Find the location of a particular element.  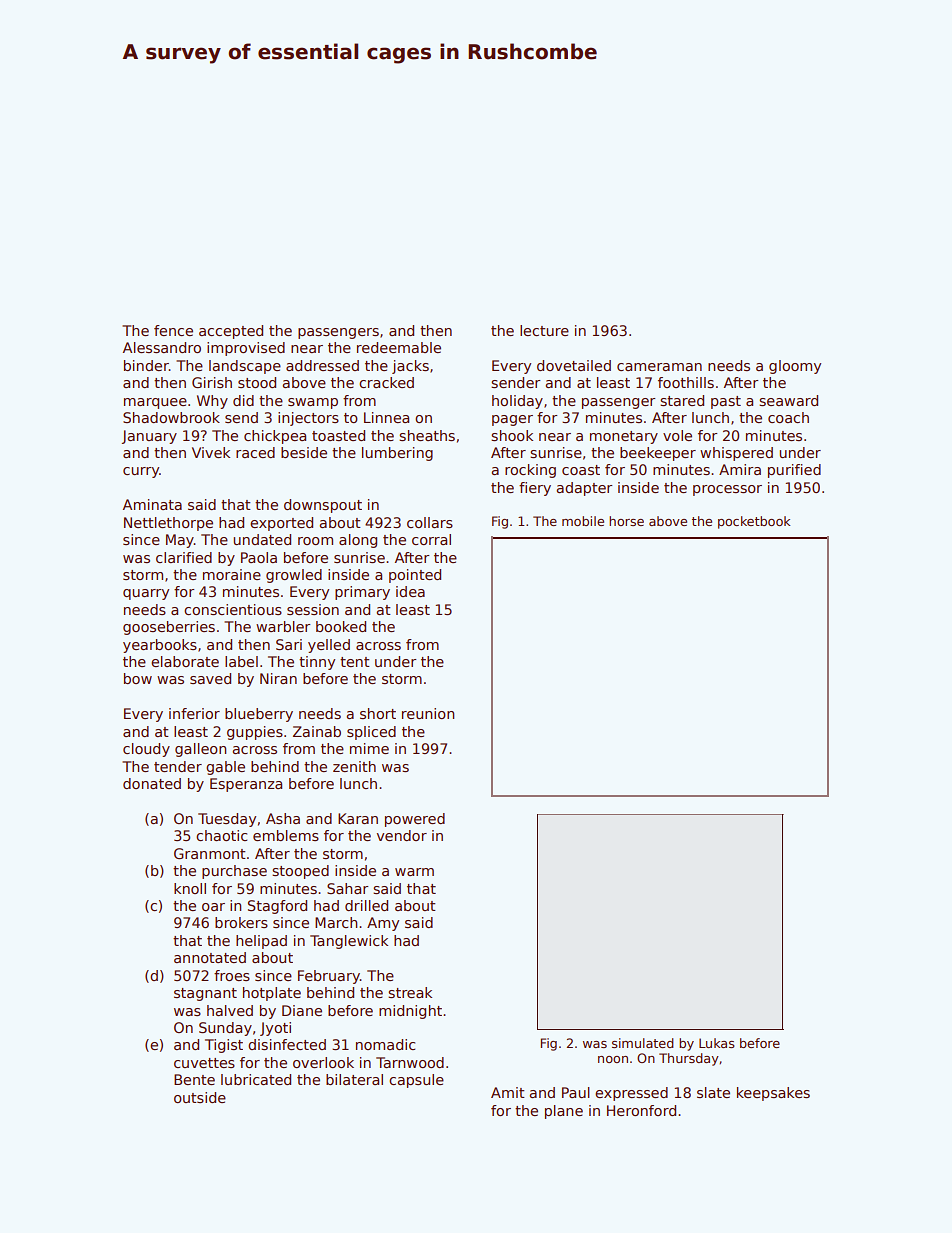

corral is located at coordinates (431, 539).
